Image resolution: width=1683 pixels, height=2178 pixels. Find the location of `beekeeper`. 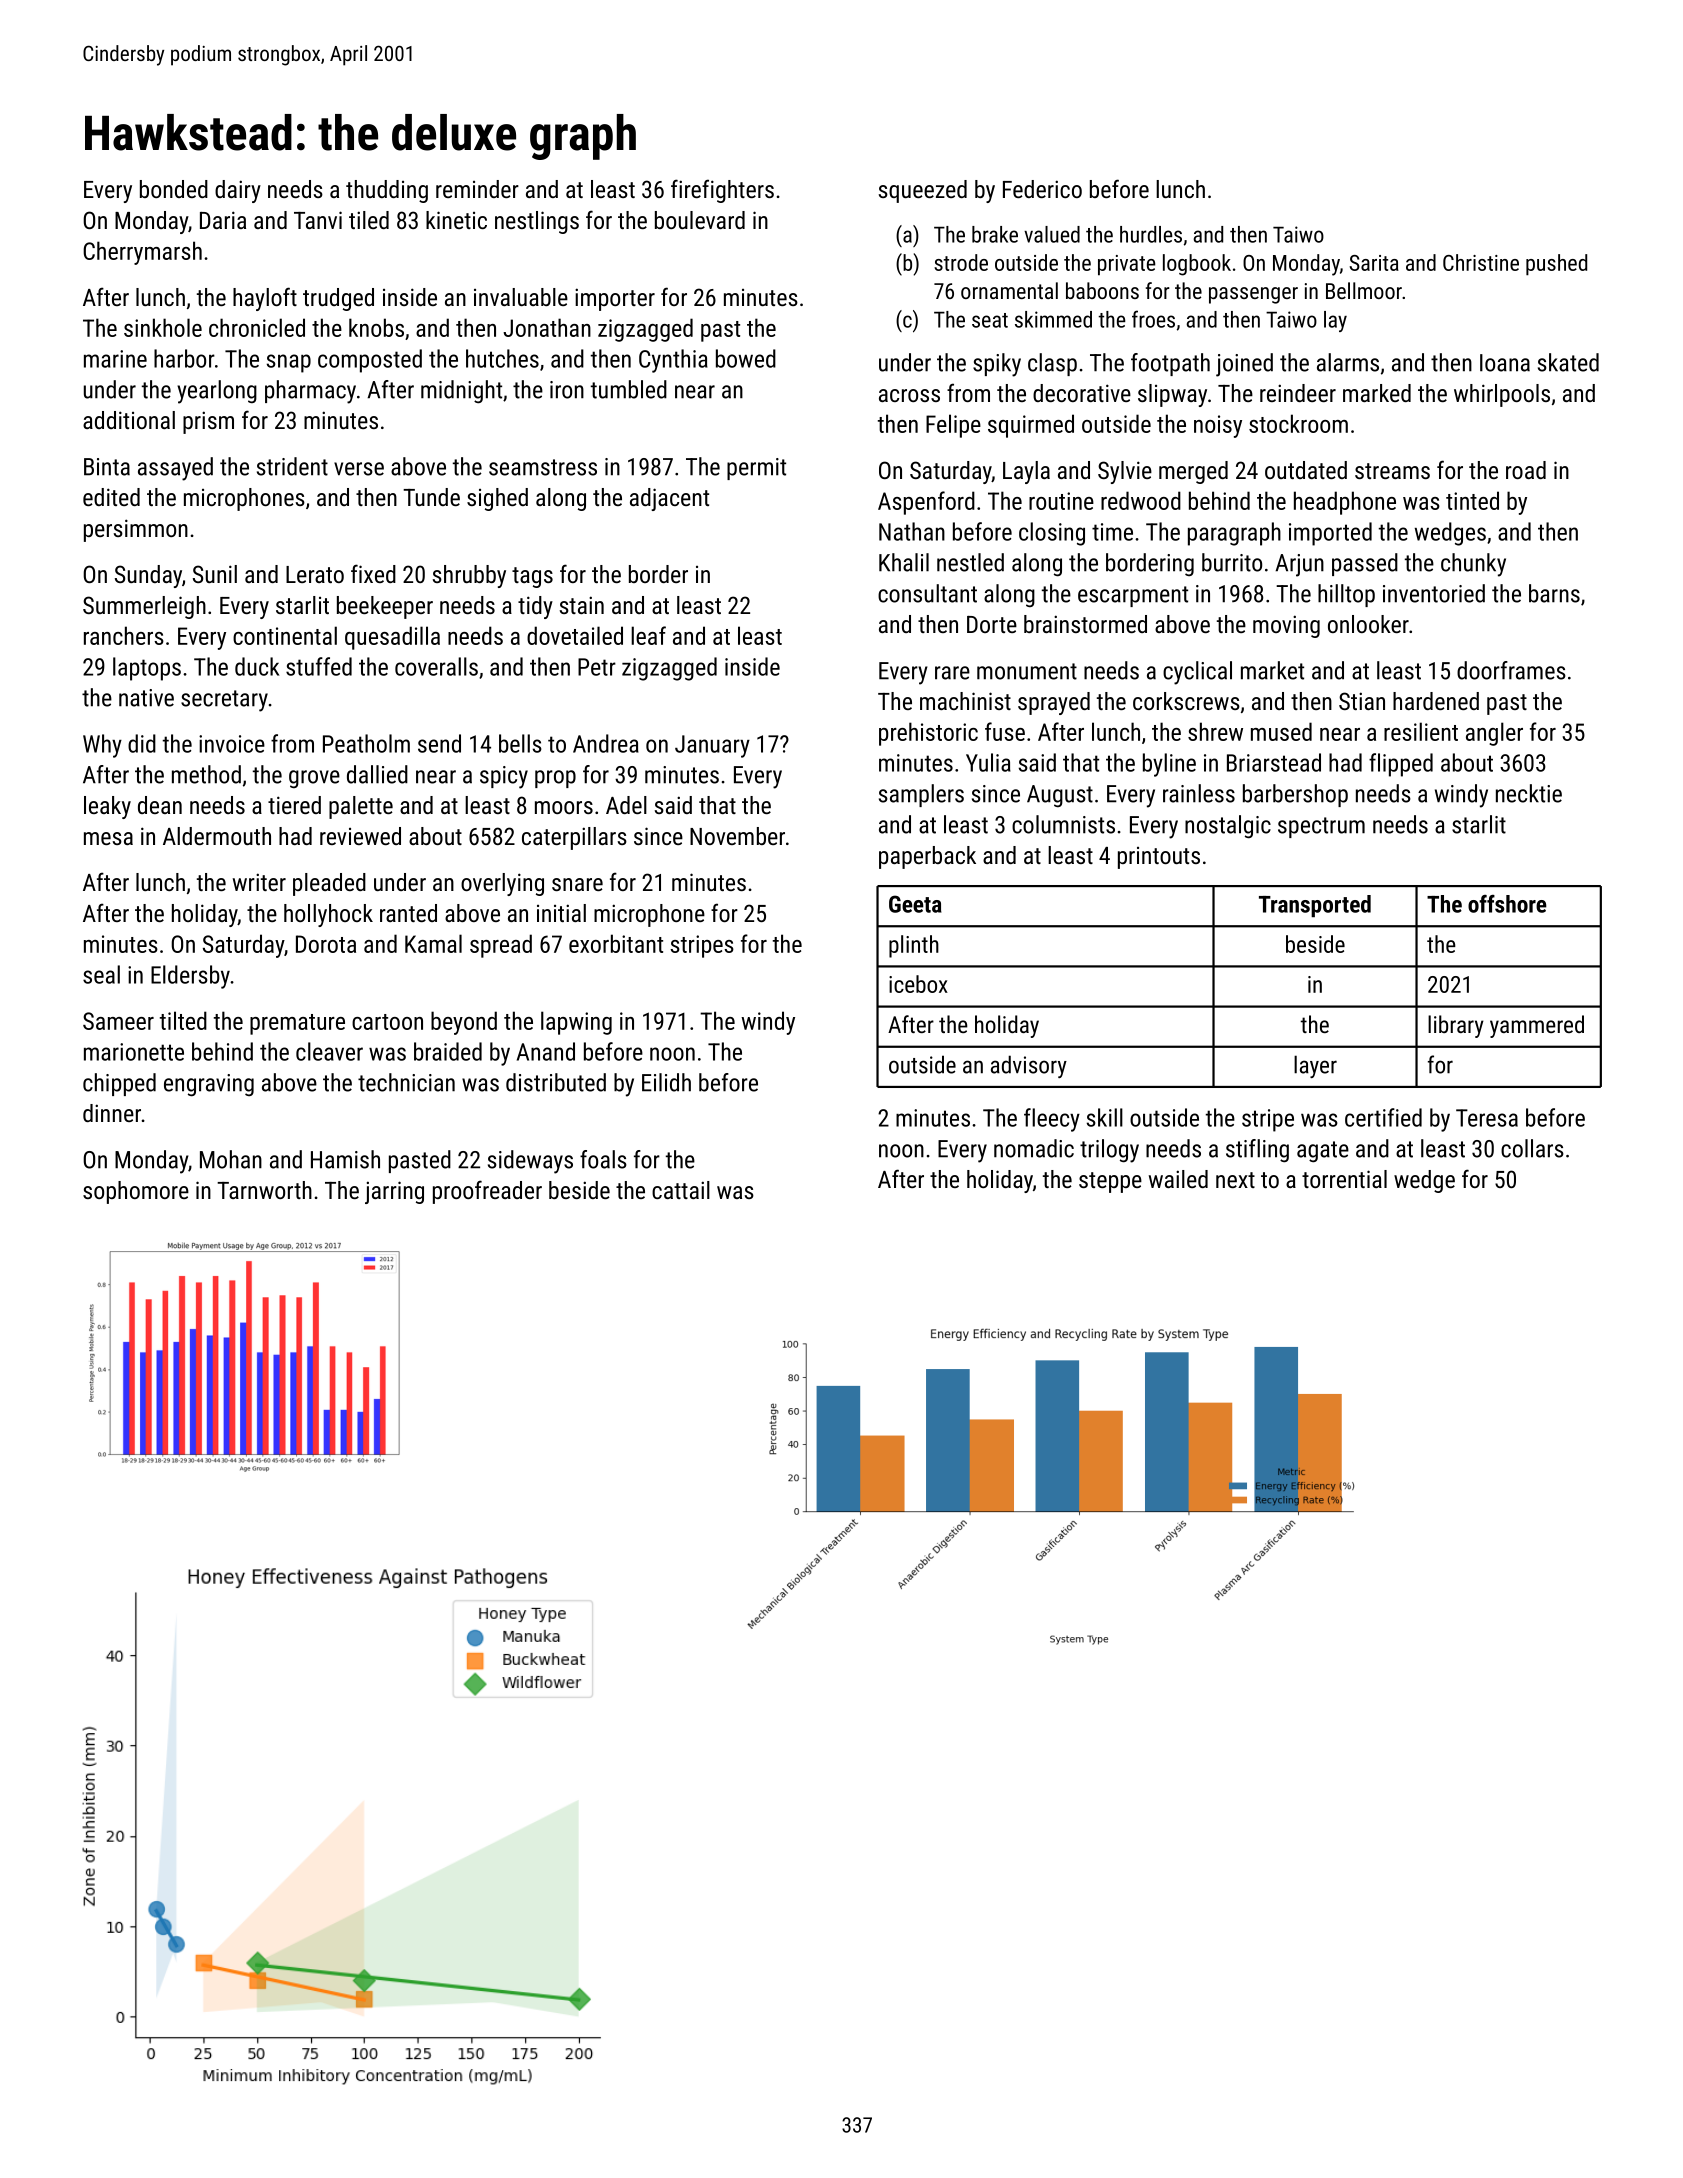

beekeeper is located at coordinates (385, 607).
